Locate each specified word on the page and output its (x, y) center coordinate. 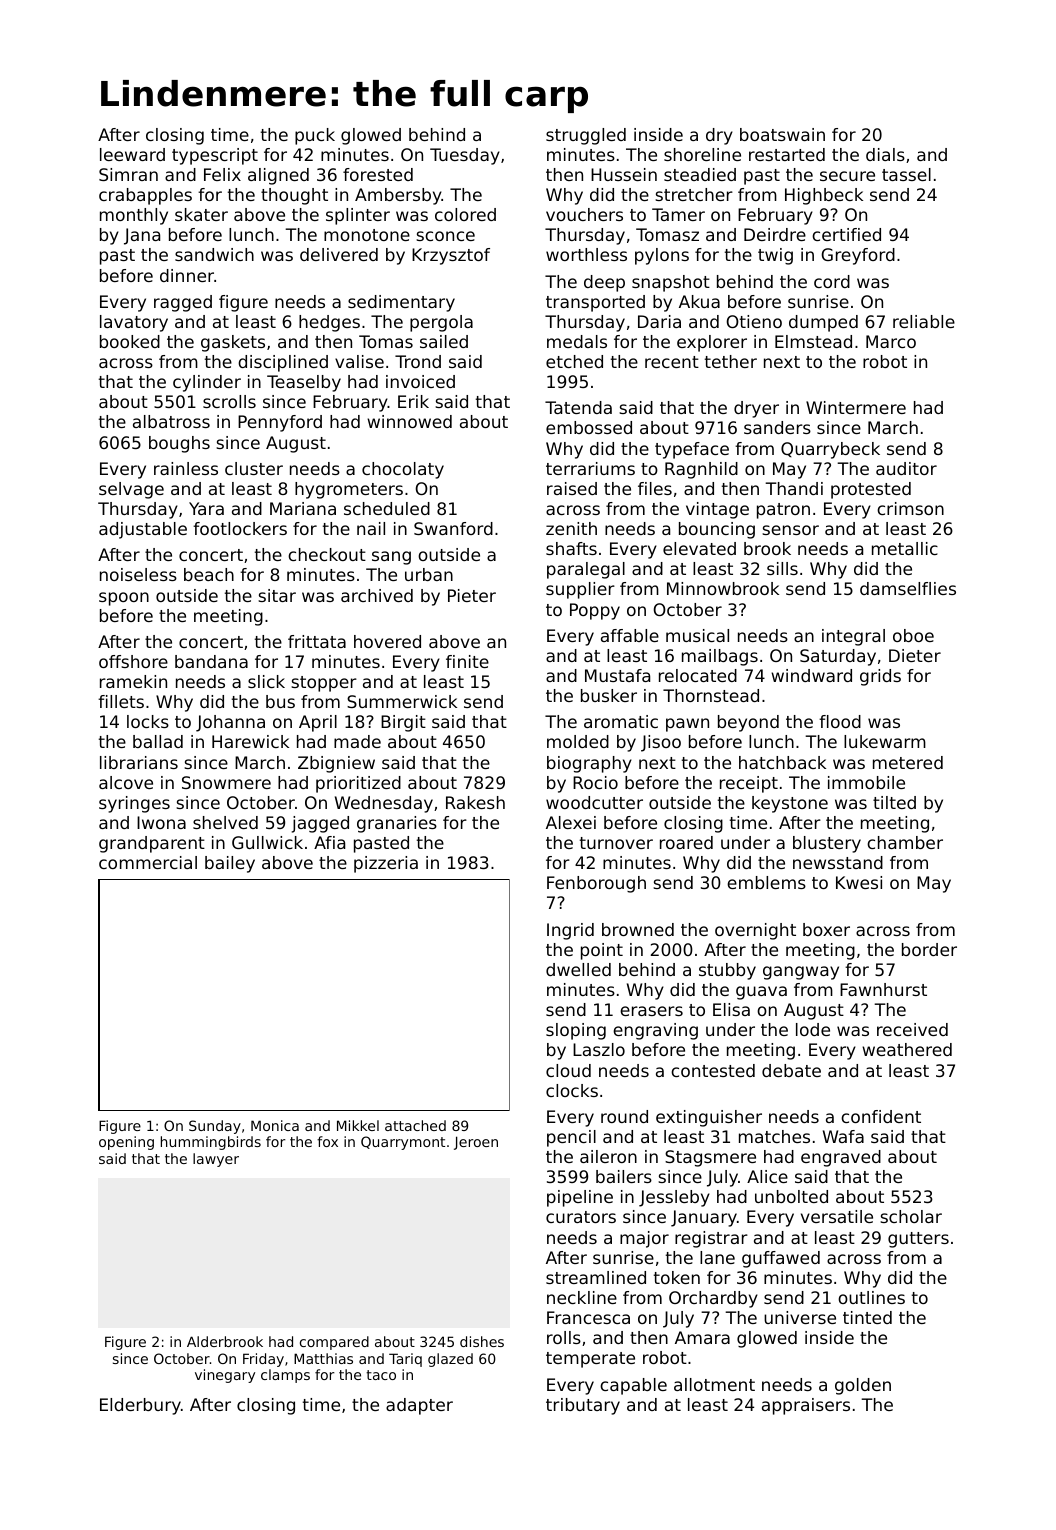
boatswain (782, 134)
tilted (894, 802)
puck (315, 136)
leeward (132, 154)
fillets (121, 701)
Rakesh (475, 802)
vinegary (225, 1376)
